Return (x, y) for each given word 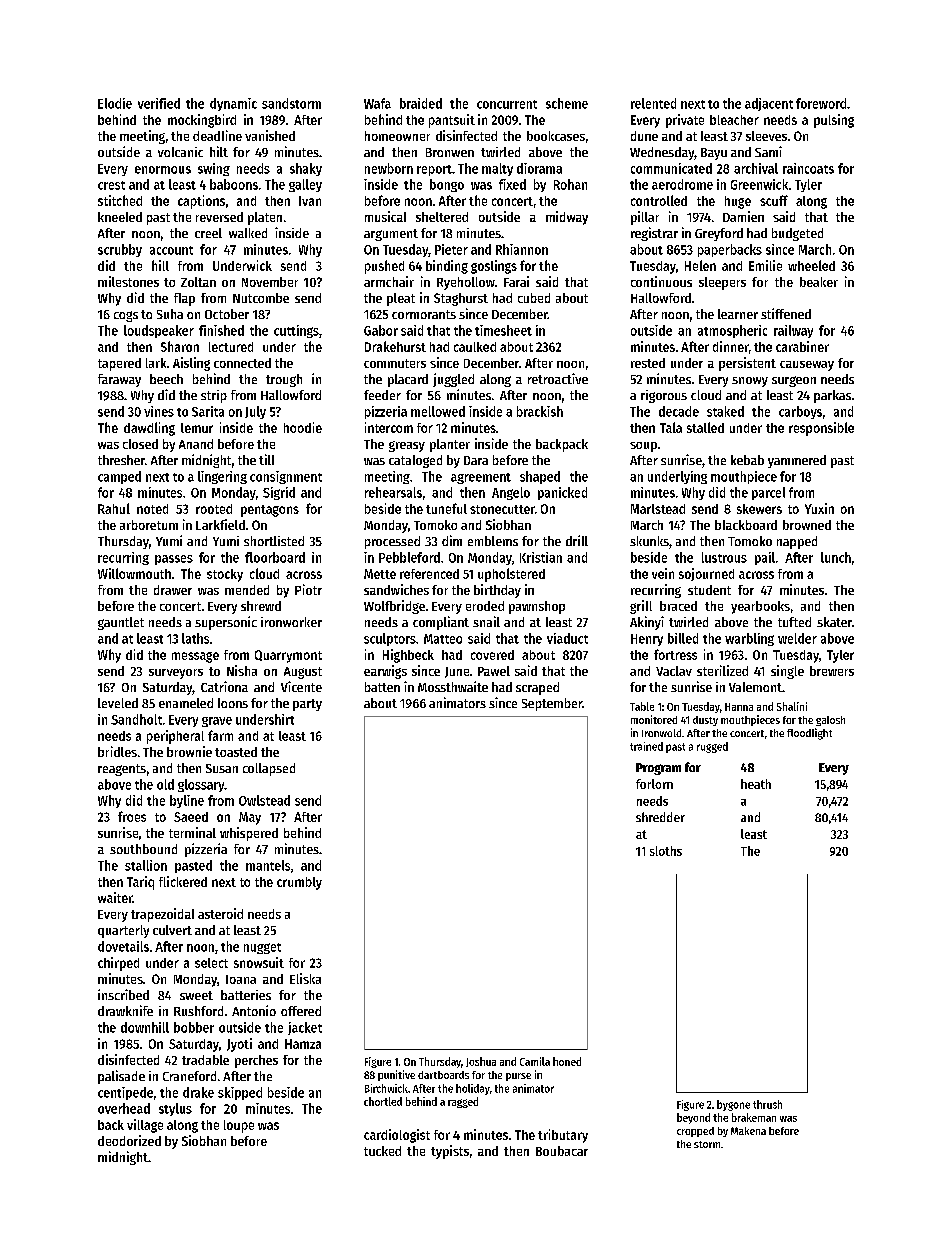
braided (421, 103)
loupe (239, 1126)
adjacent (769, 104)
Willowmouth (134, 573)
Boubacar (562, 1151)
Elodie (115, 103)
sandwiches (396, 589)
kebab (747, 460)
